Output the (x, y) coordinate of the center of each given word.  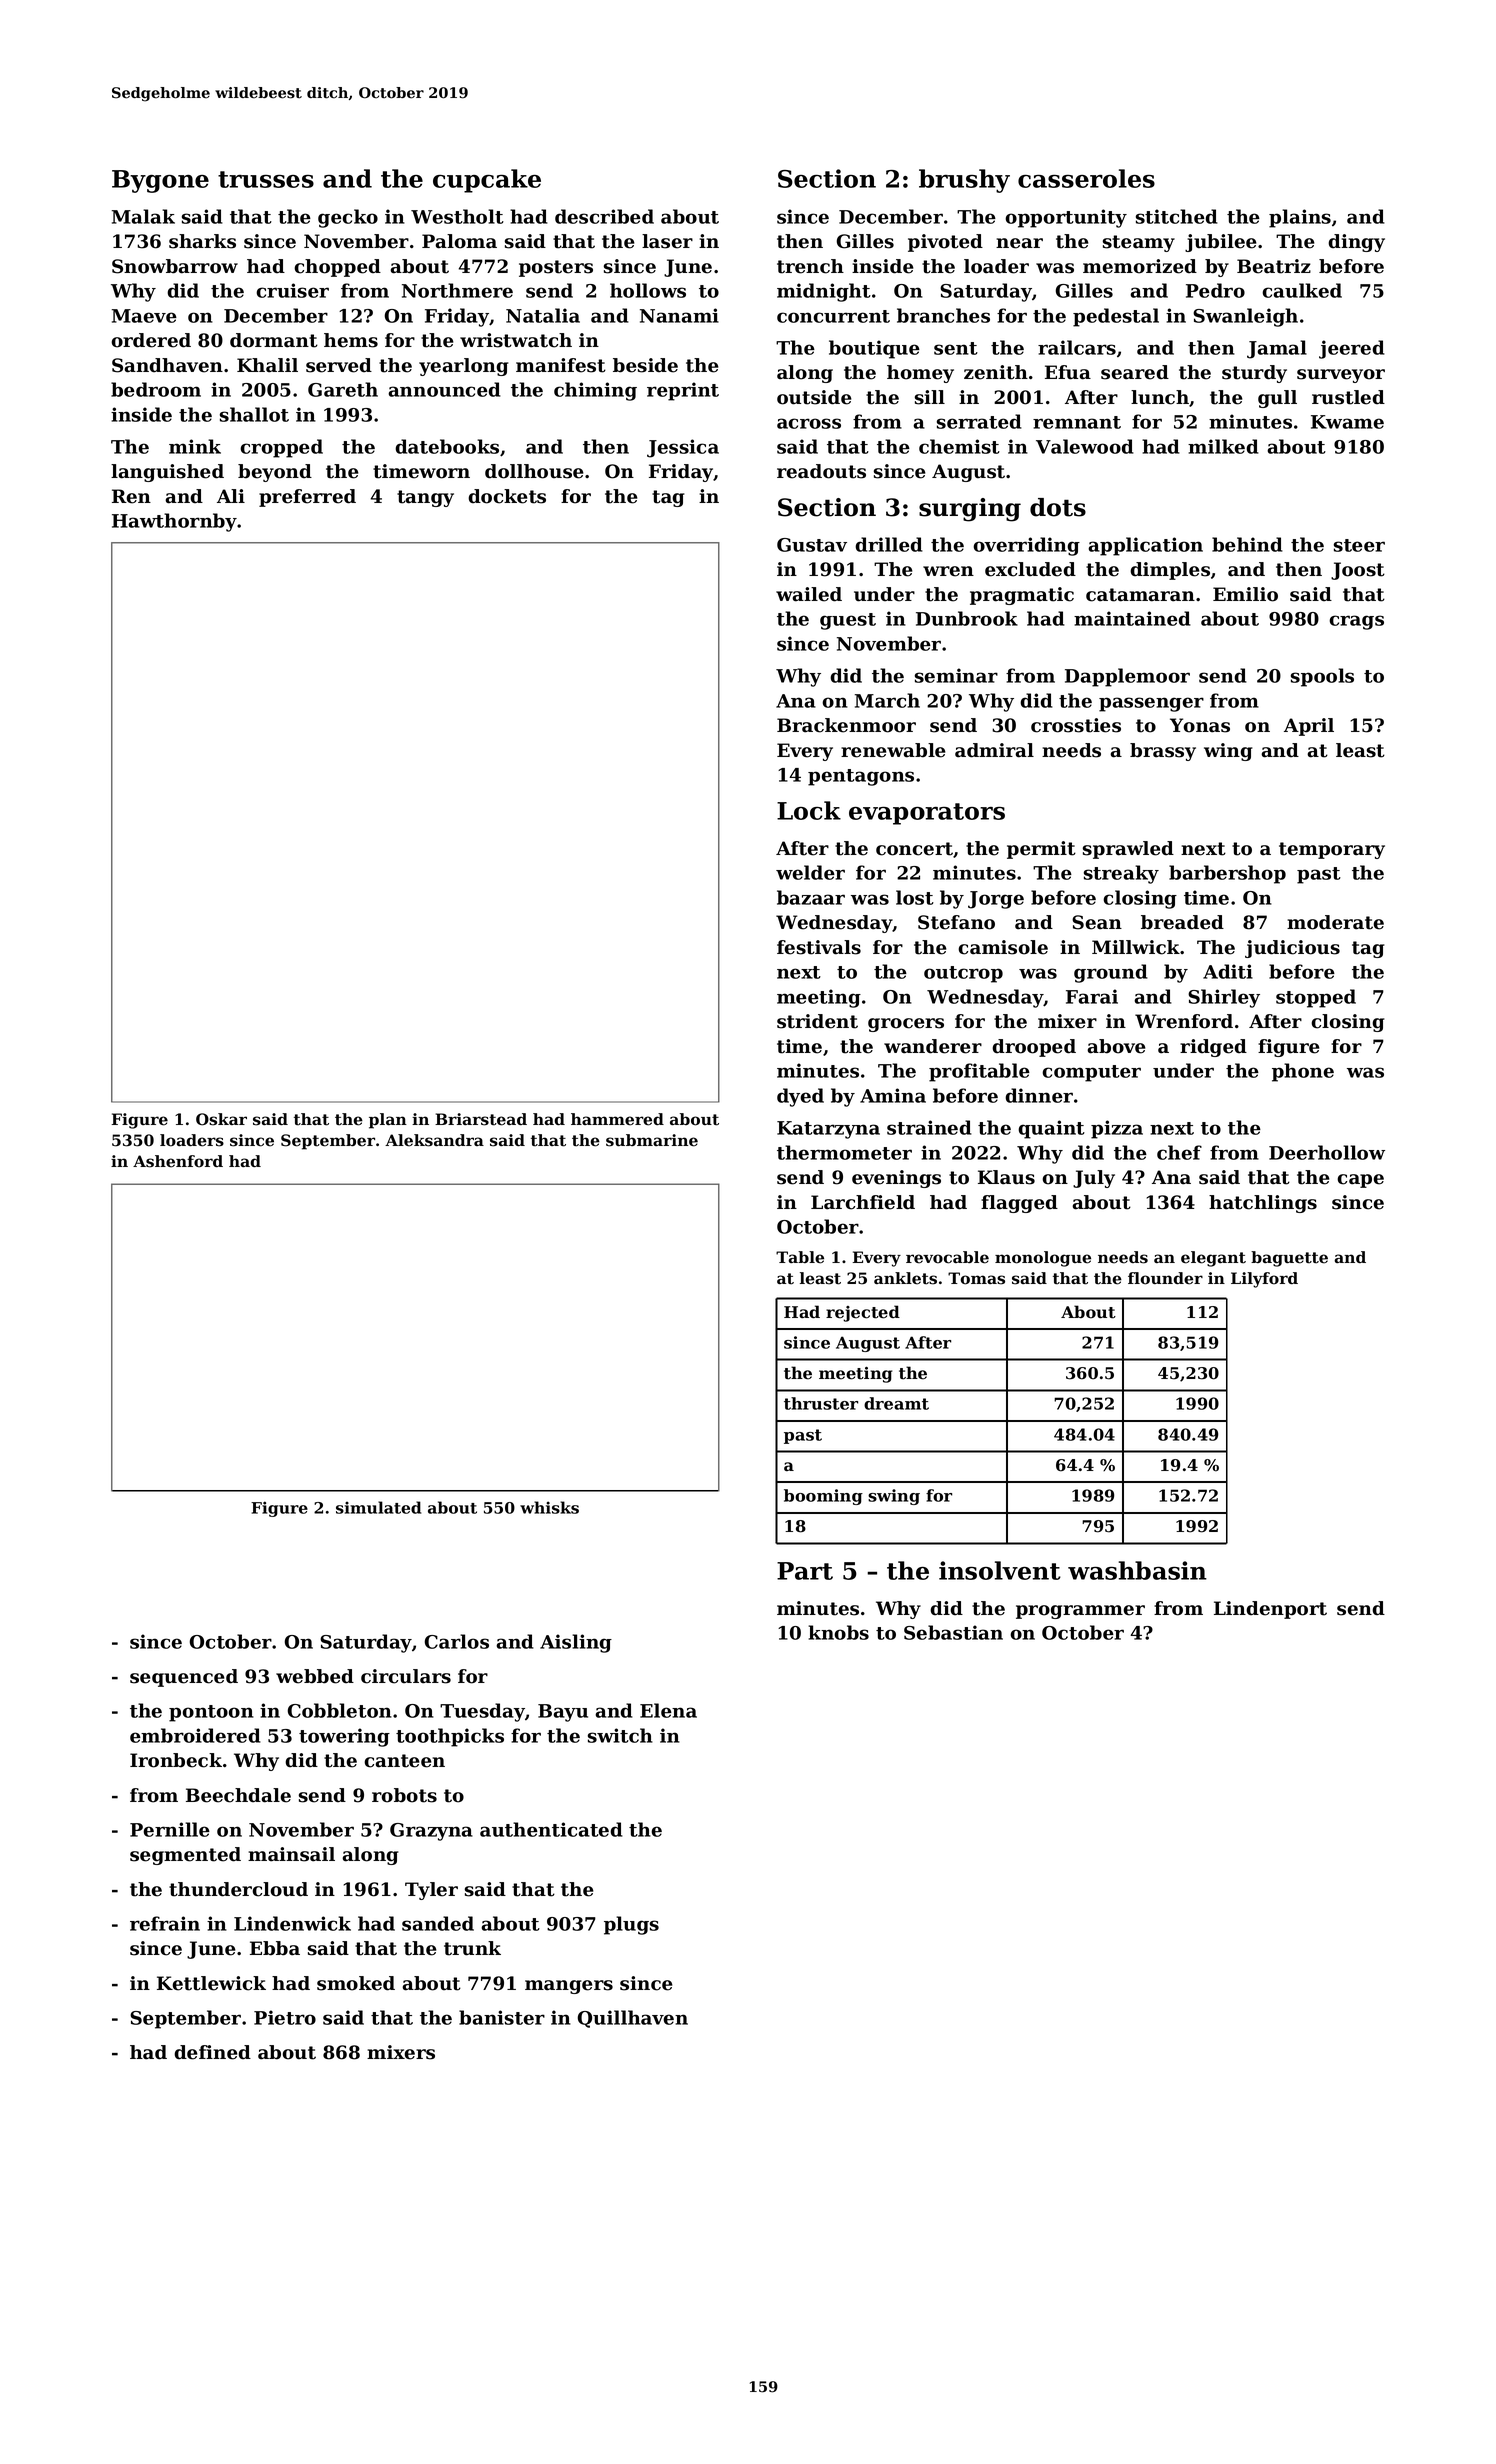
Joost (1358, 571)
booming (823, 1497)
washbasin (1137, 1570)
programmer (1080, 1612)
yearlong (464, 367)
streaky (1121, 874)
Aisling (576, 1643)
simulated (378, 1507)
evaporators (927, 814)
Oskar (221, 1119)
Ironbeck (176, 1760)
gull (1277, 399)
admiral (994, 750)
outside (814, 397)
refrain (165, 1923)
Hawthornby (174, 522)
